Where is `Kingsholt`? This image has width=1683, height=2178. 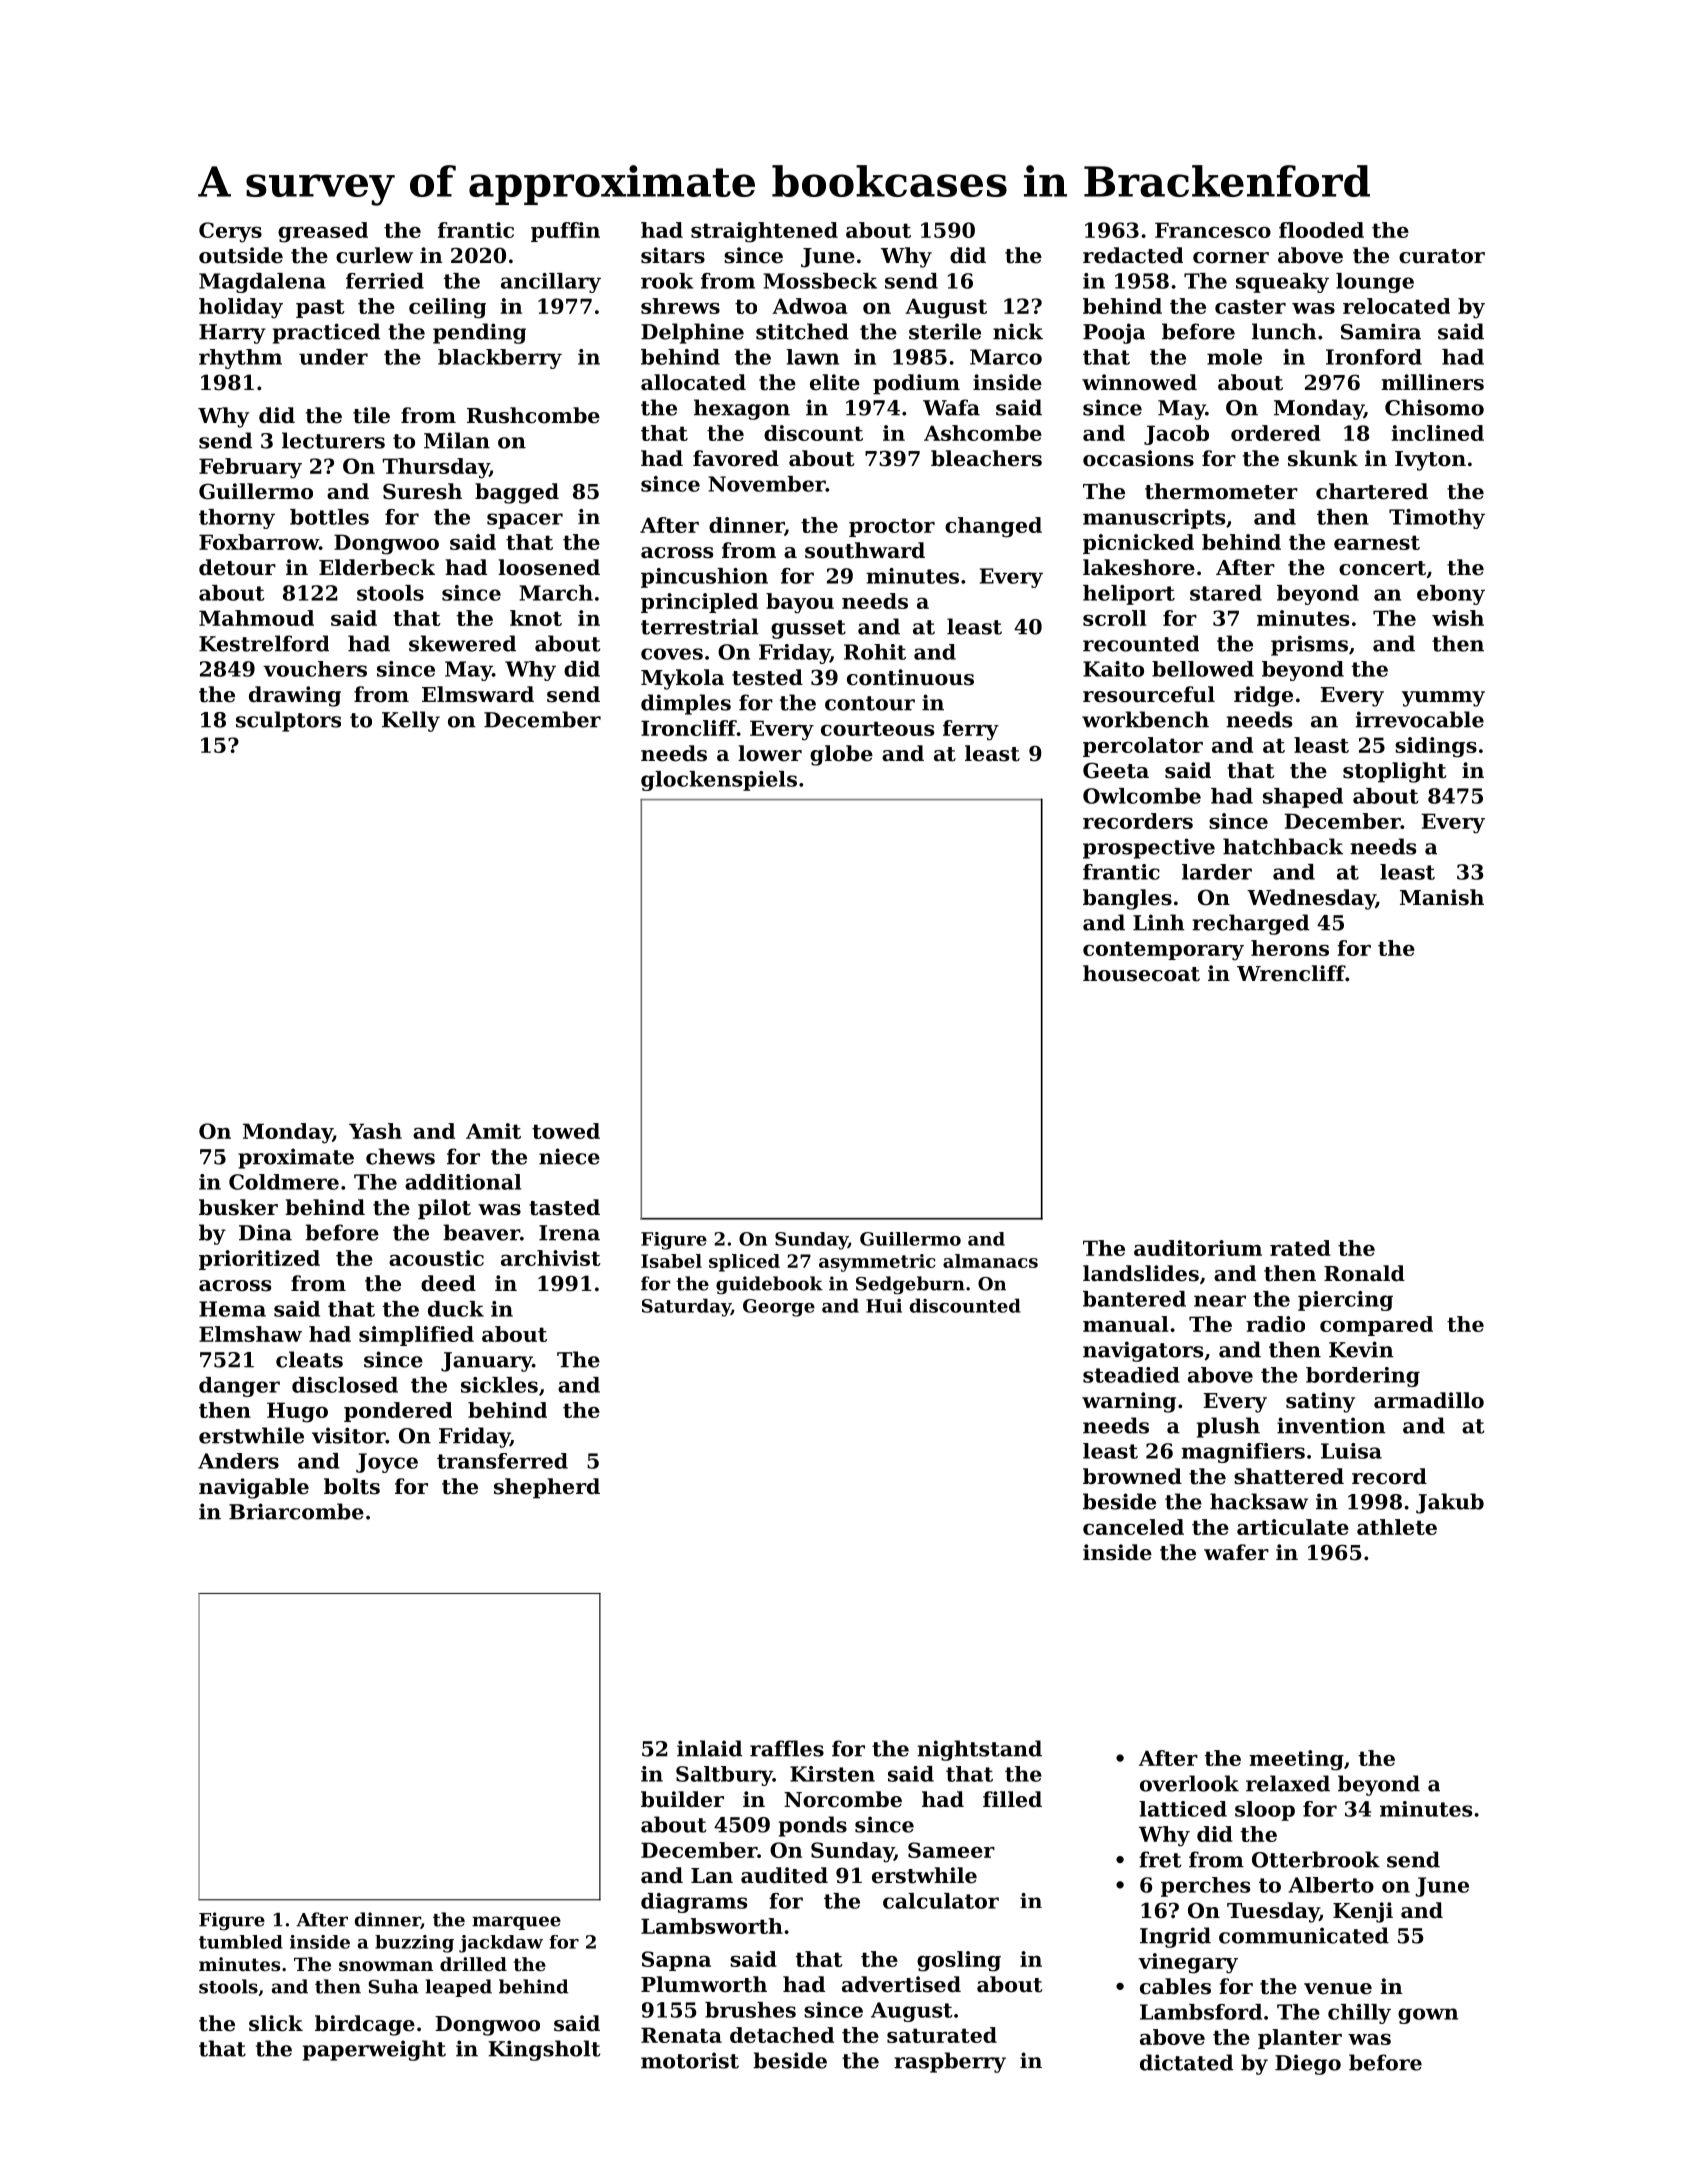 Kingsholt is located at coordinates (544, 2050).
